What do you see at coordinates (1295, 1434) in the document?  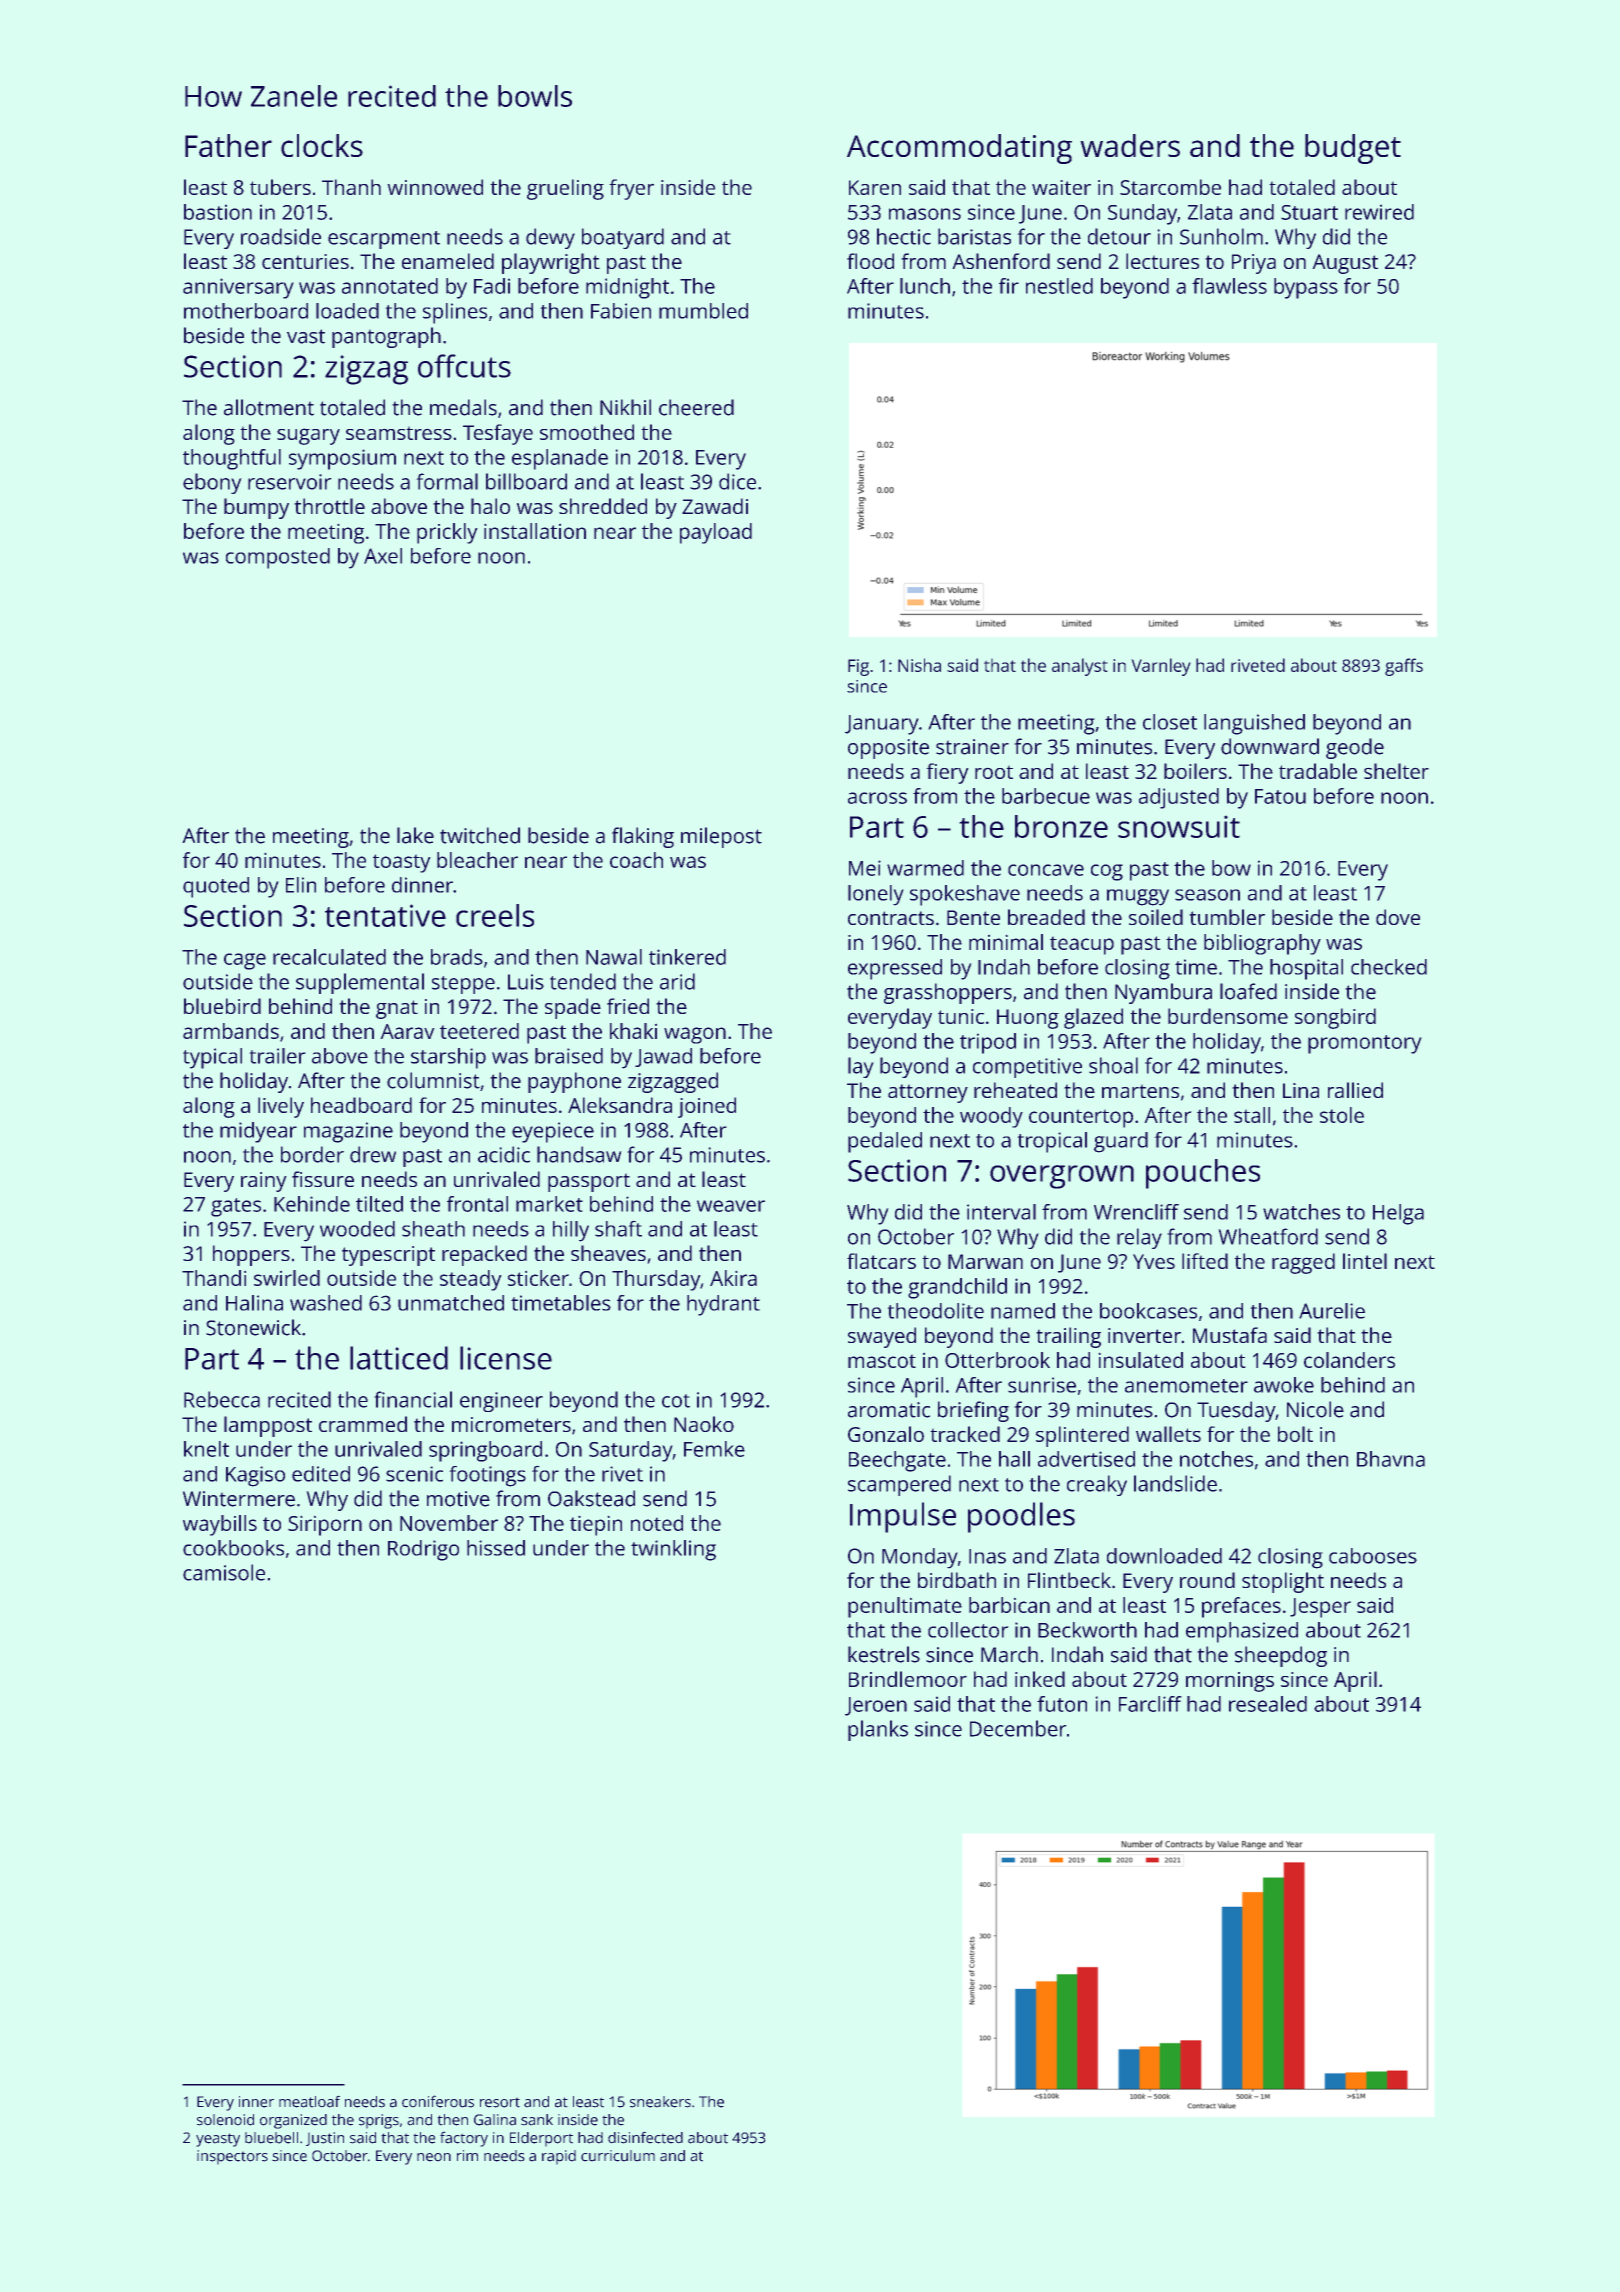 I see `bolt` at bounding box center [1295, 1434].
